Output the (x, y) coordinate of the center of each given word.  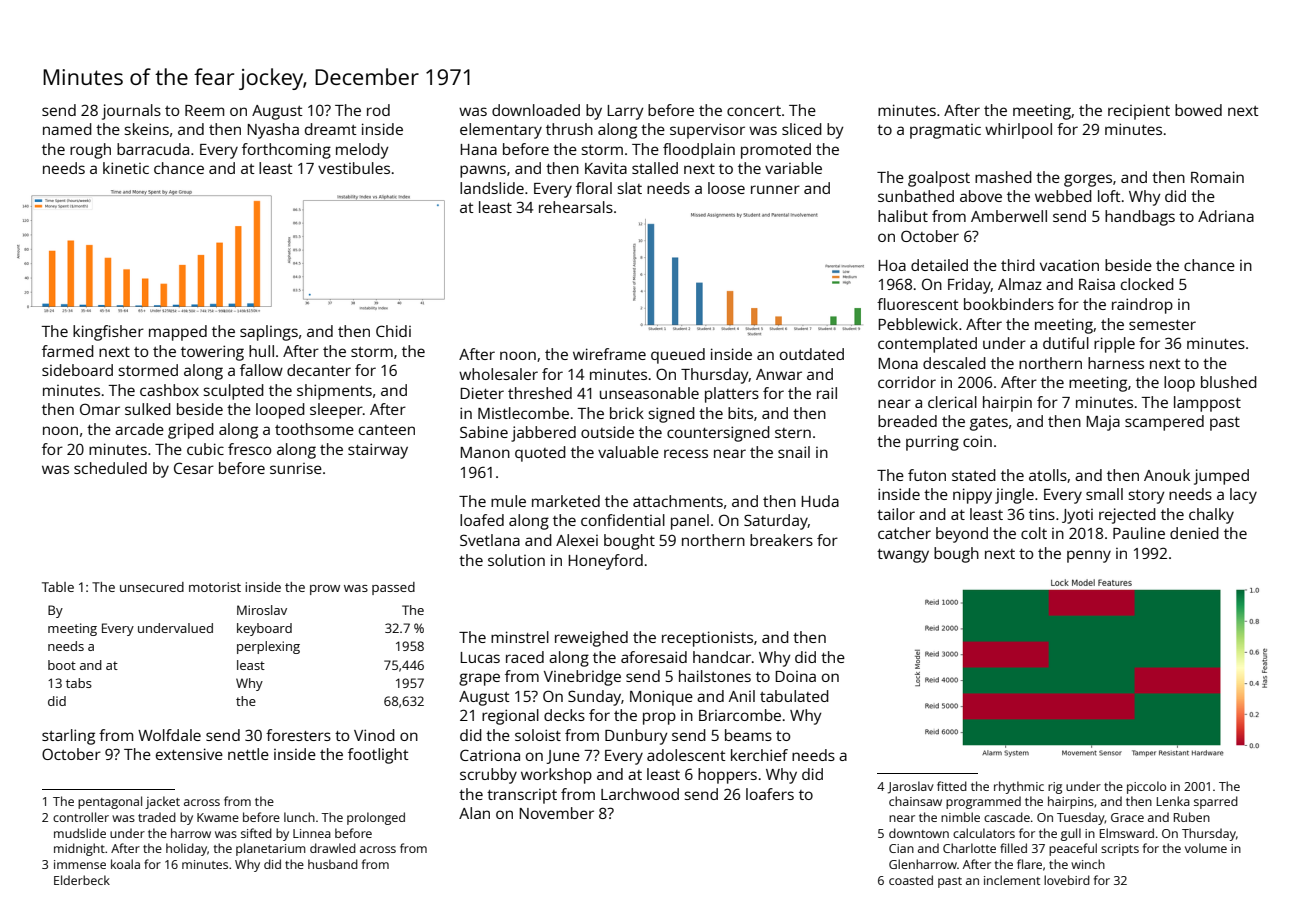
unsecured (152, 587)
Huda (820, 501)
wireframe (609, 354)
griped (191, 431)
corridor (907, 382)
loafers (770, 794)
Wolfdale (169, 735)
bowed (1198, 110)
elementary (501, 131)
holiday (186, 849)
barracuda (153, 149)
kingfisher (108, 333)
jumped (1221, 477)
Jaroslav (911, 787)
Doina (795, 676)
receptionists (707, 639)
